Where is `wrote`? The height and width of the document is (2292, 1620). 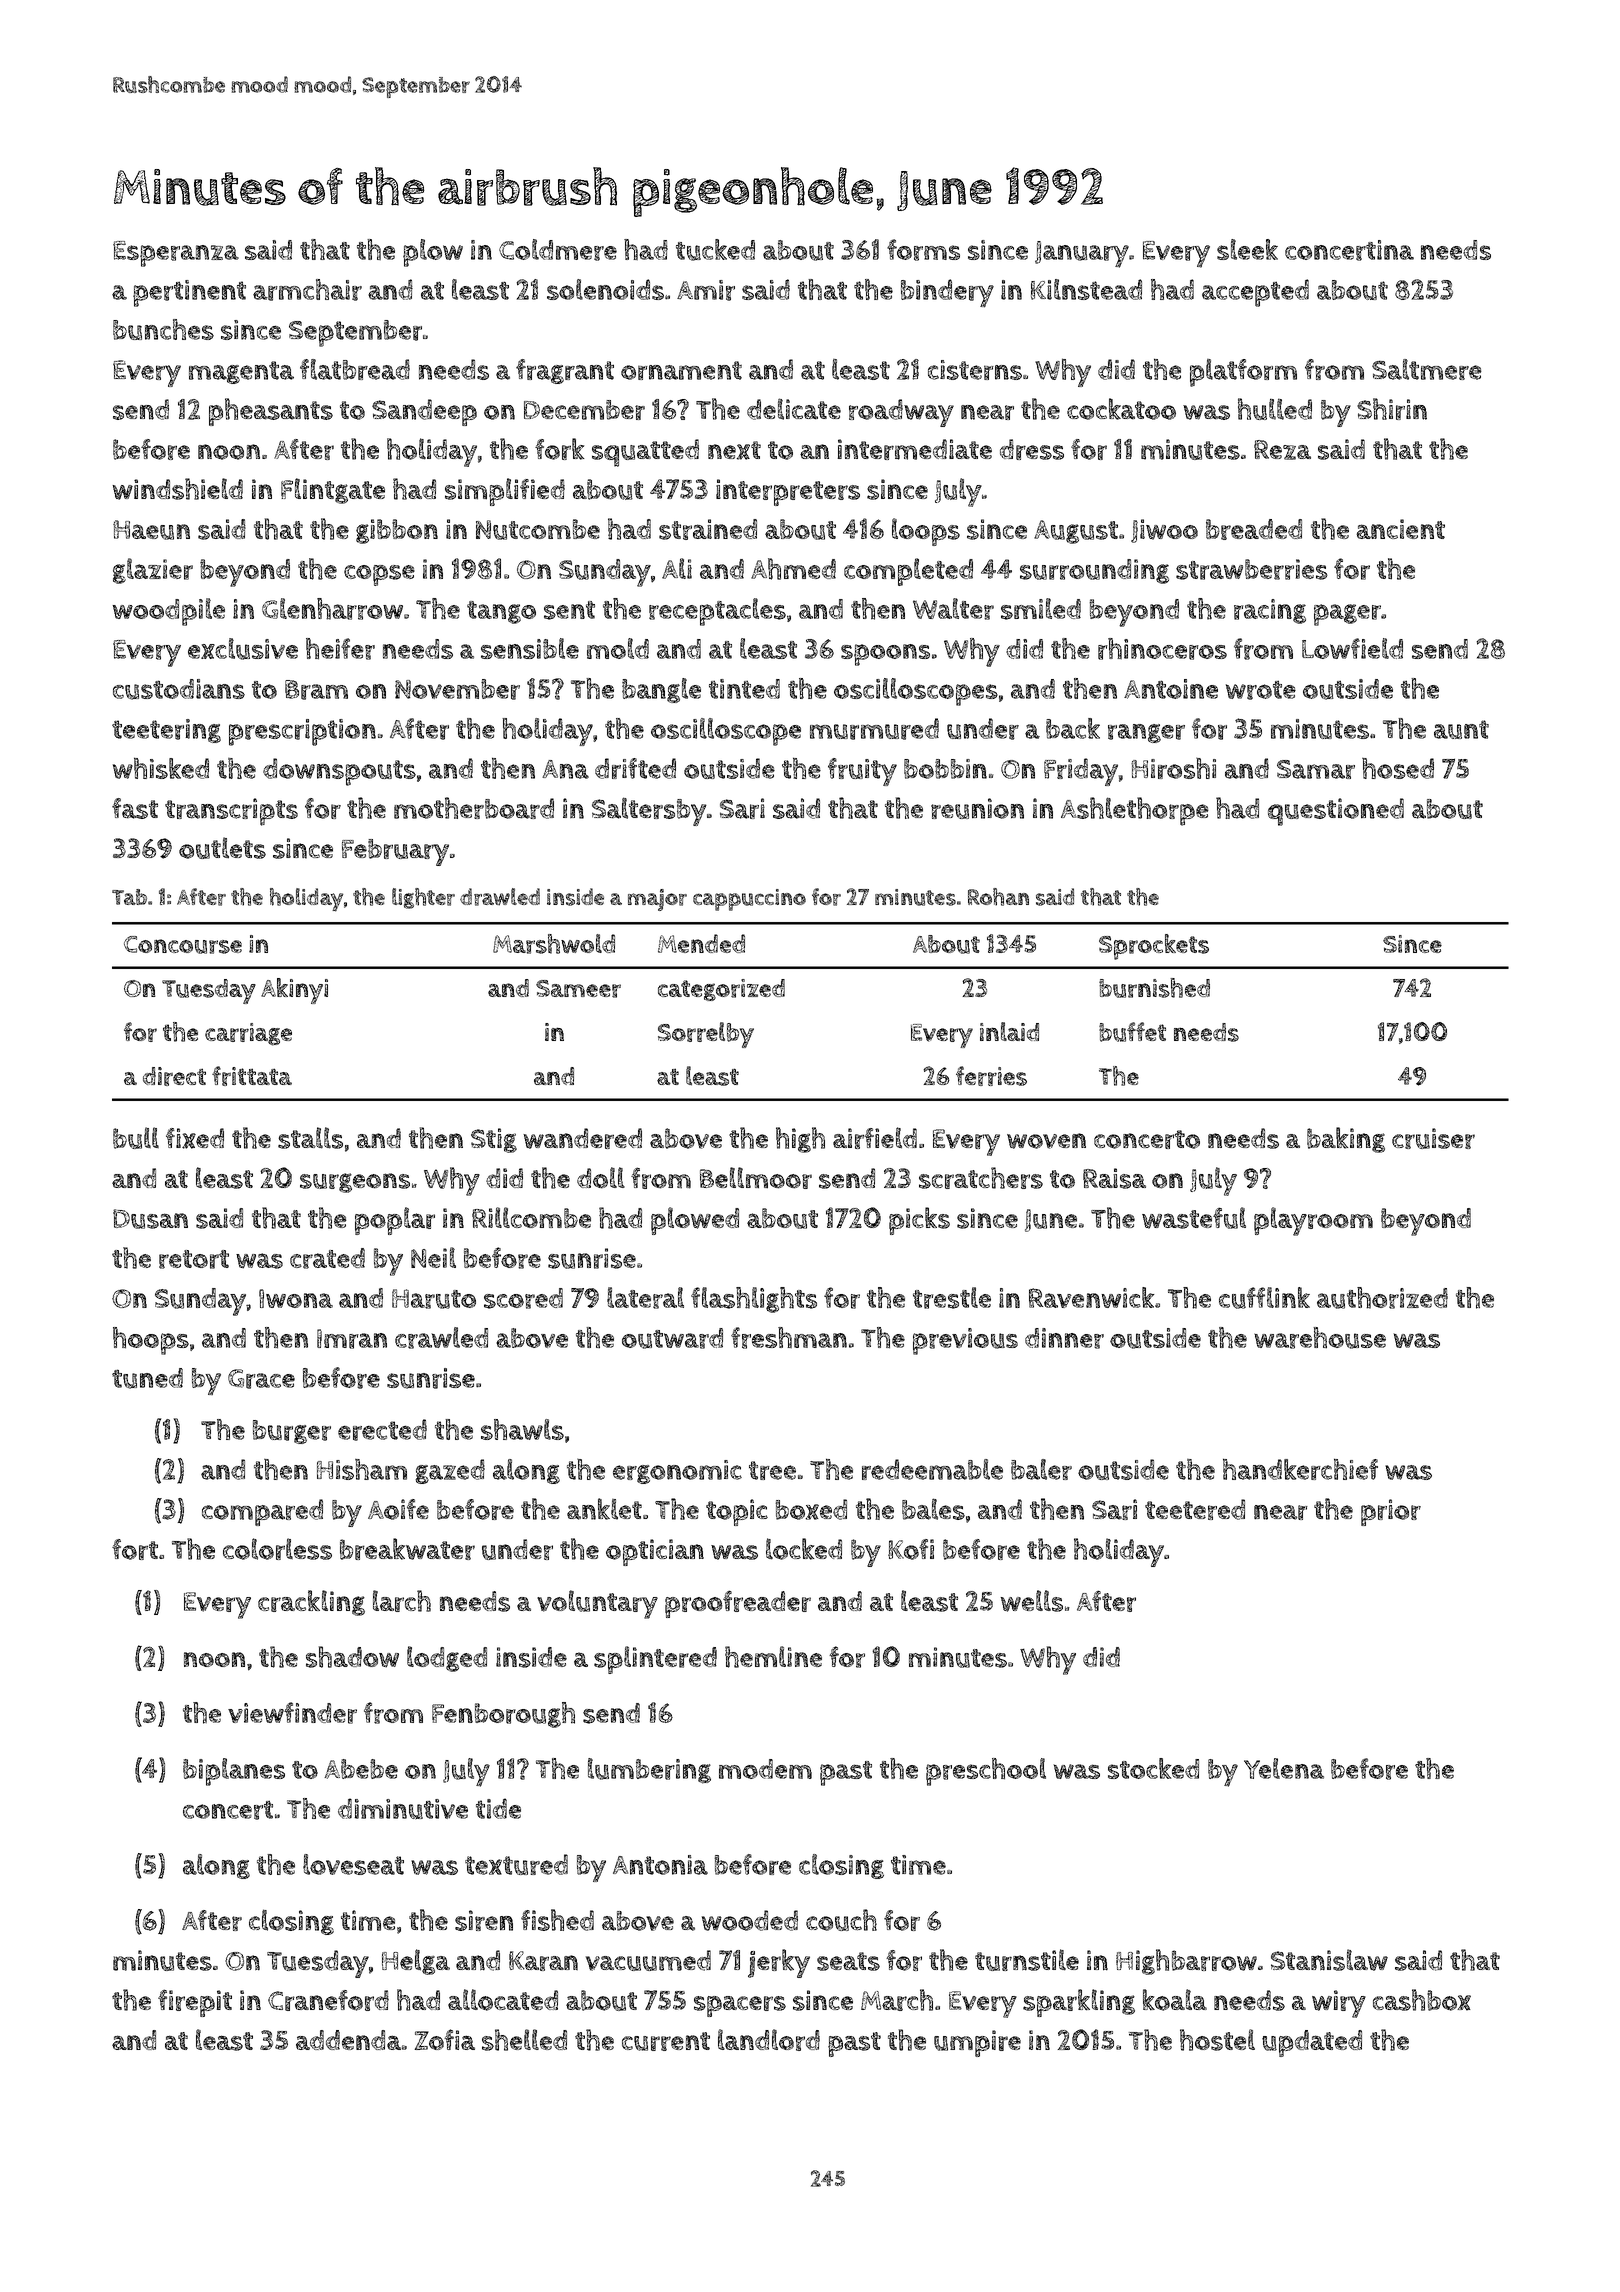
wrote is located at coordinates (1261, 690).
